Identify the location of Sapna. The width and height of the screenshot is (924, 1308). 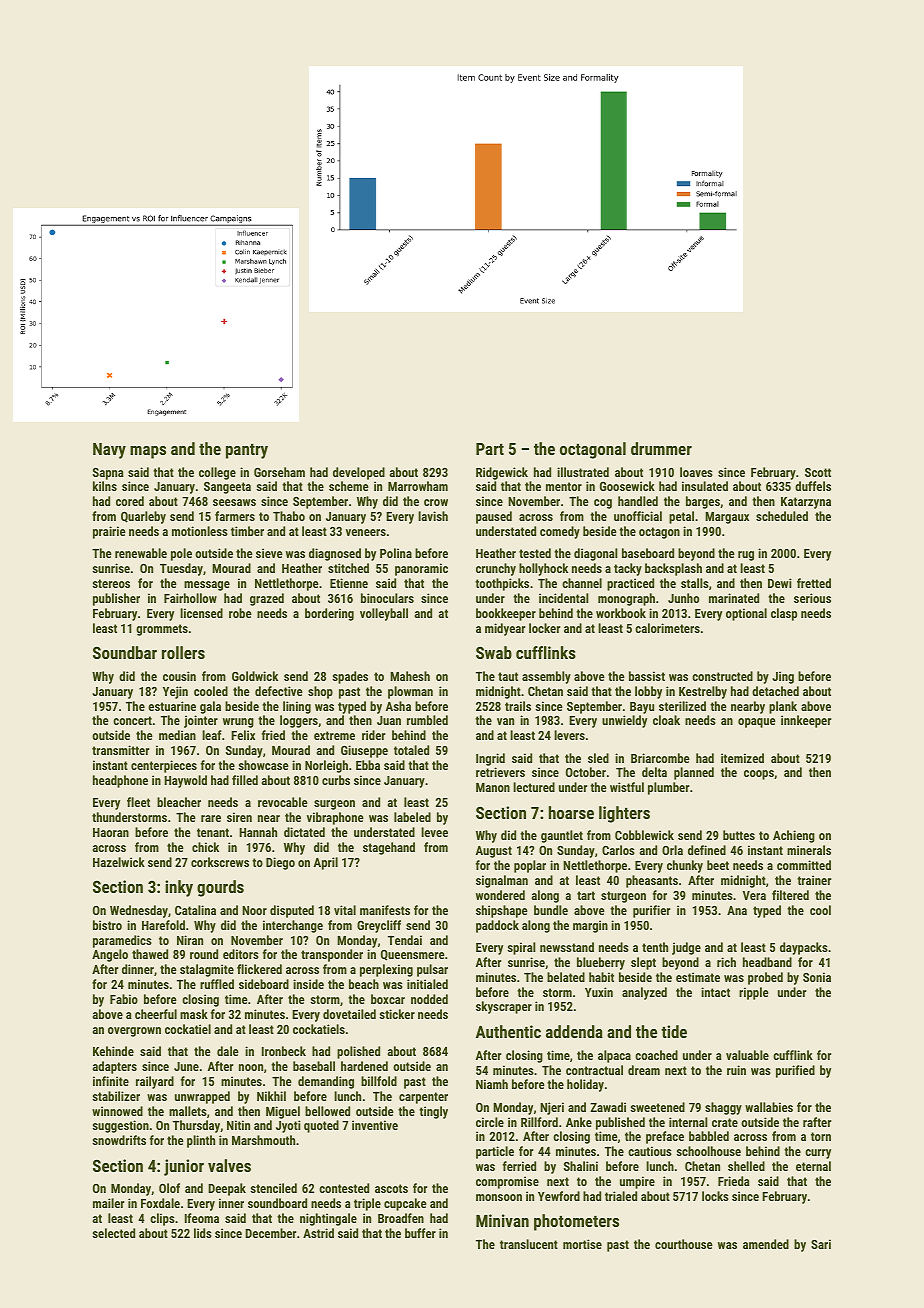
(108, 474).
